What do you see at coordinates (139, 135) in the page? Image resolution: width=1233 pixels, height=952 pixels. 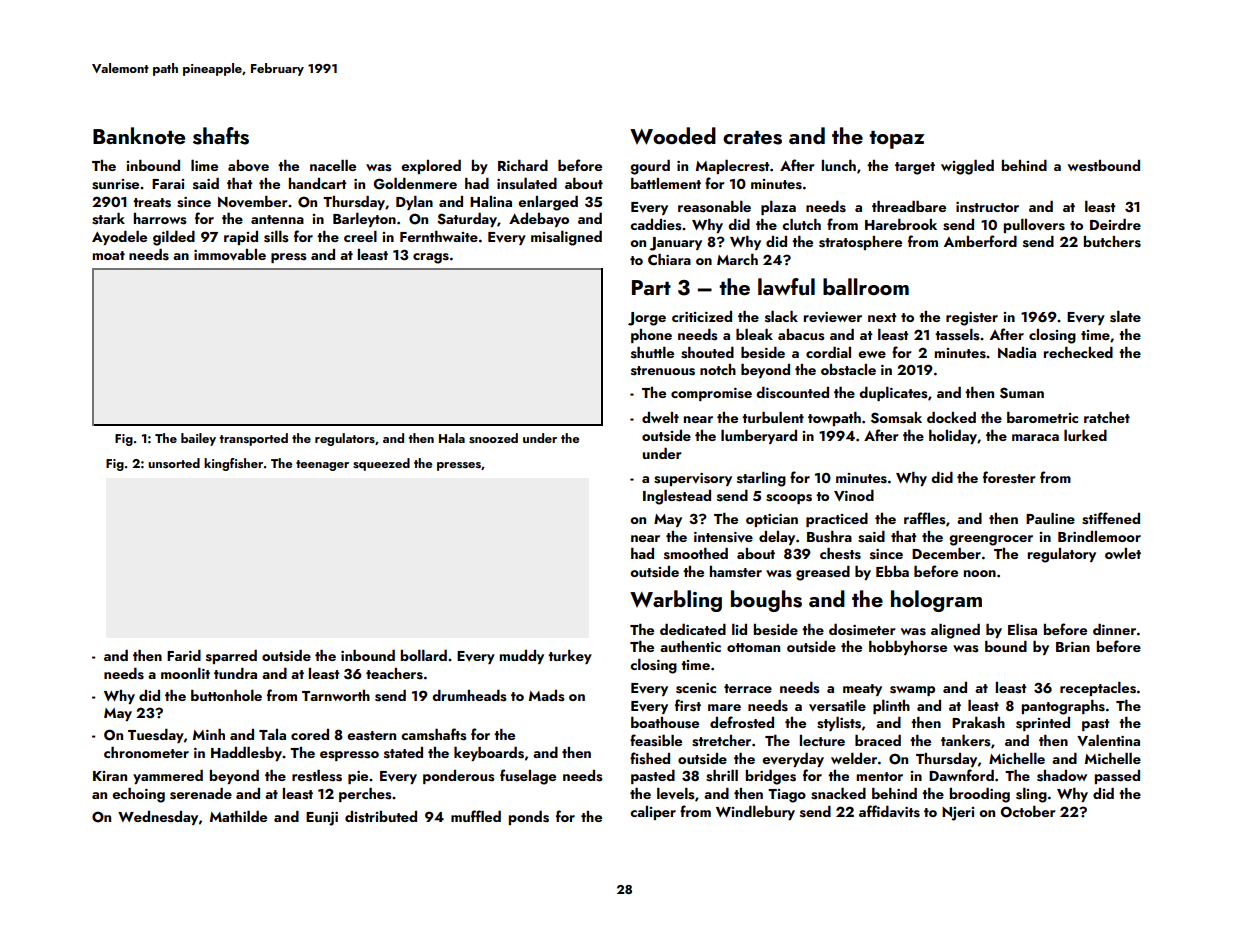 I see `Banknote` at bounding box center [139, 135].
